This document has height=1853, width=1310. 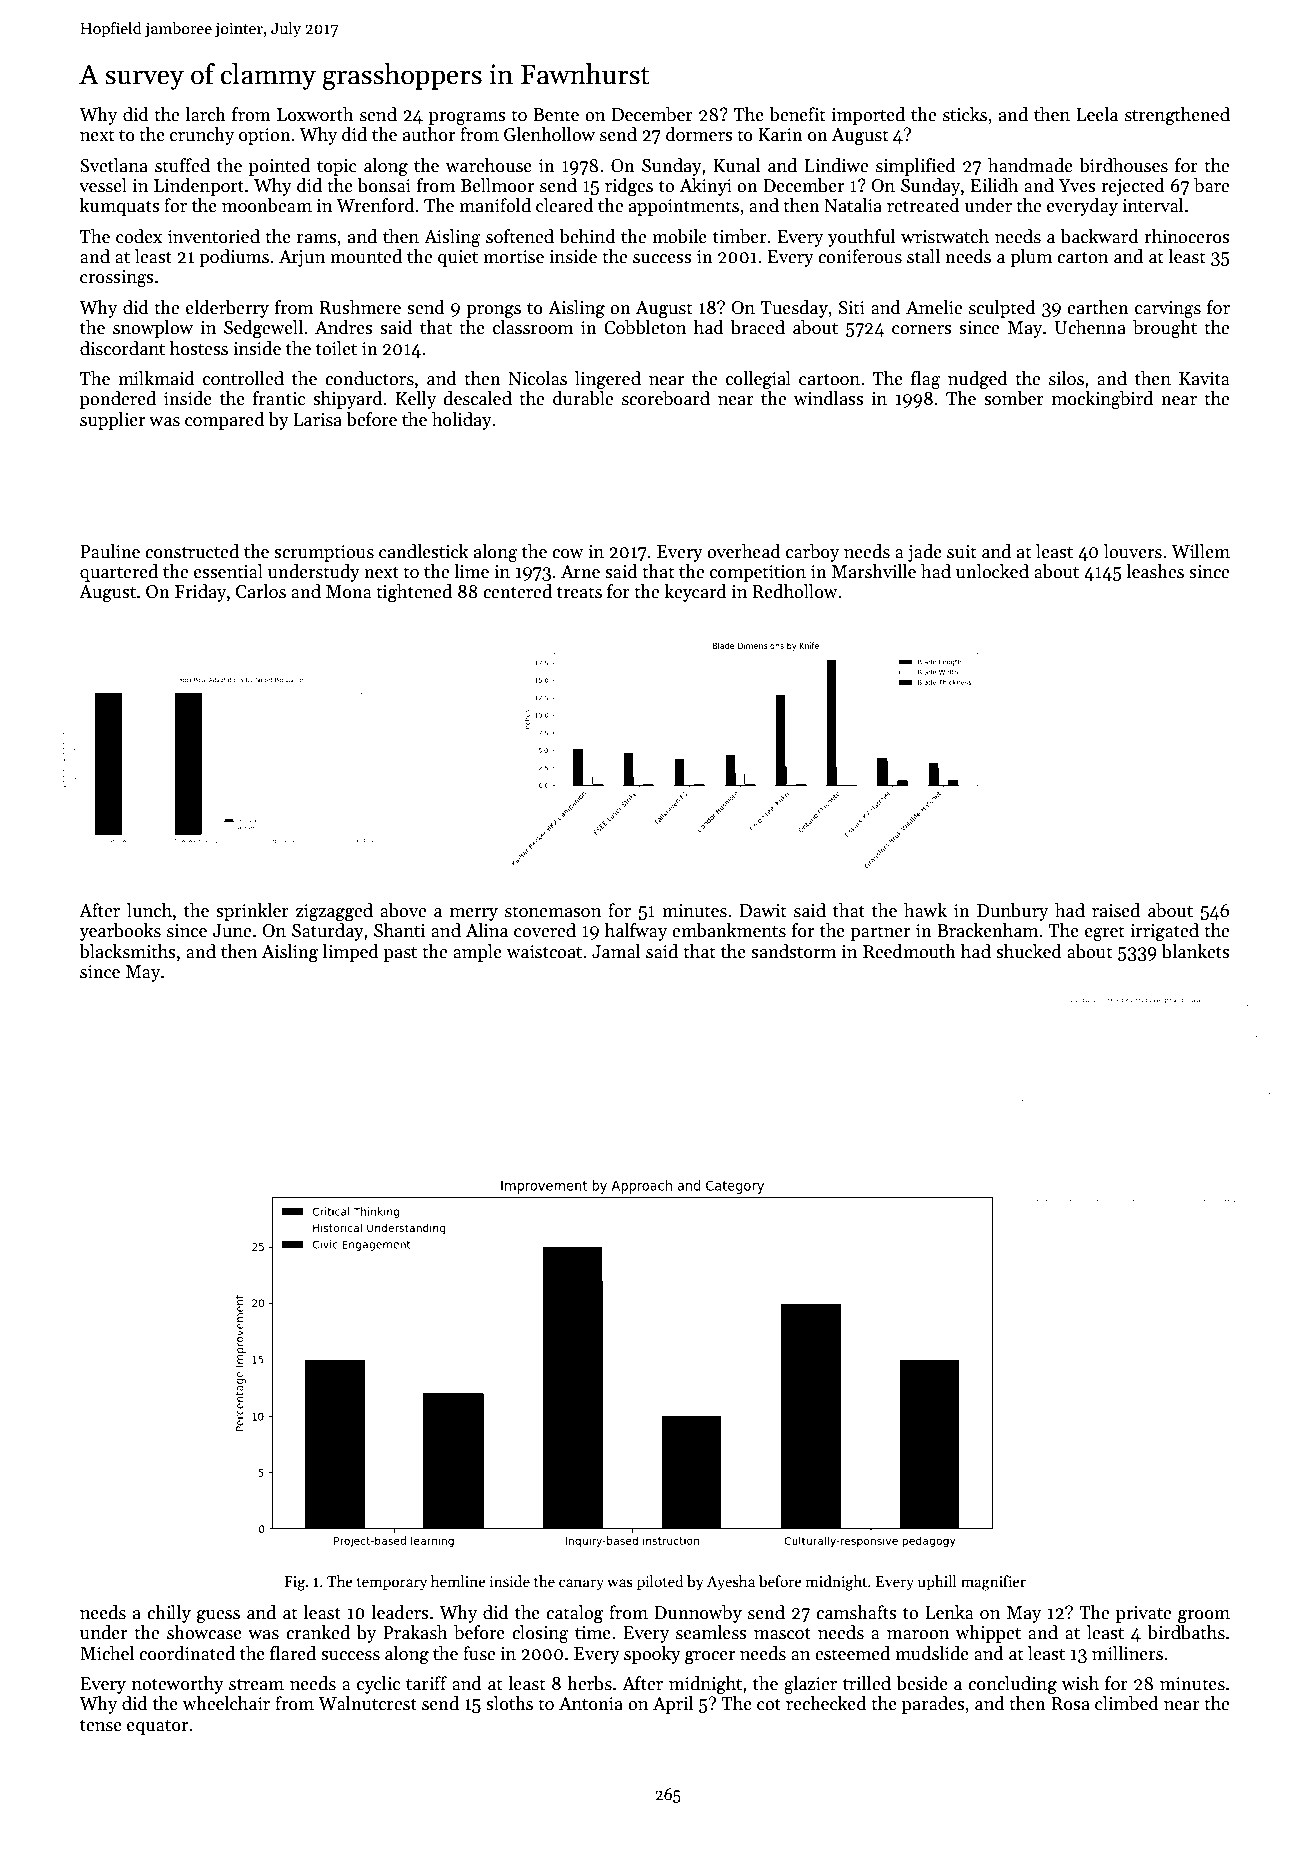 What do you see at coordinates (1143, 1614) in the document?
I see `private` at bounding box center [1143, 1614].
